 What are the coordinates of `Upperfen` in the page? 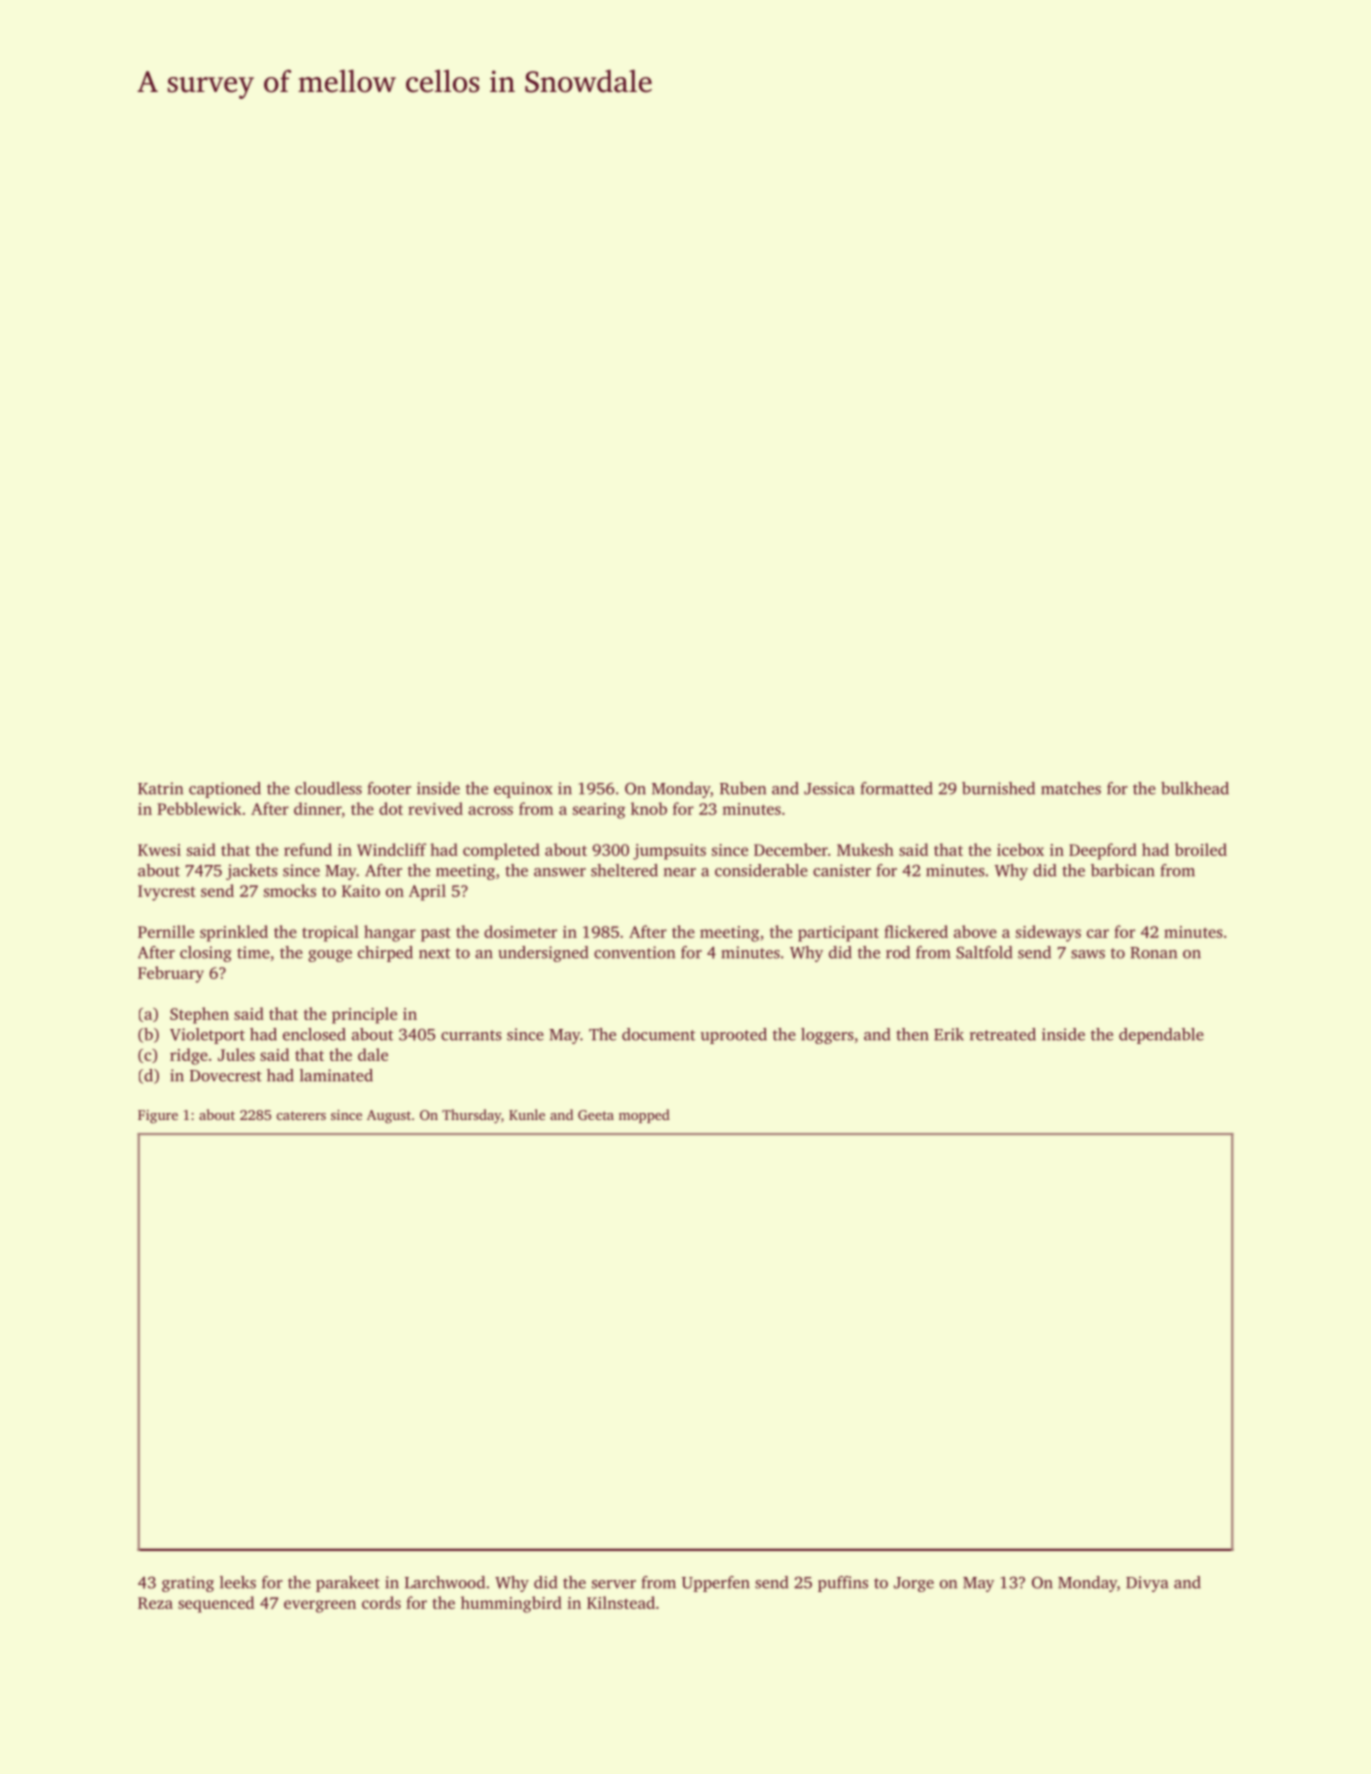 It's located at (716, 1584).
